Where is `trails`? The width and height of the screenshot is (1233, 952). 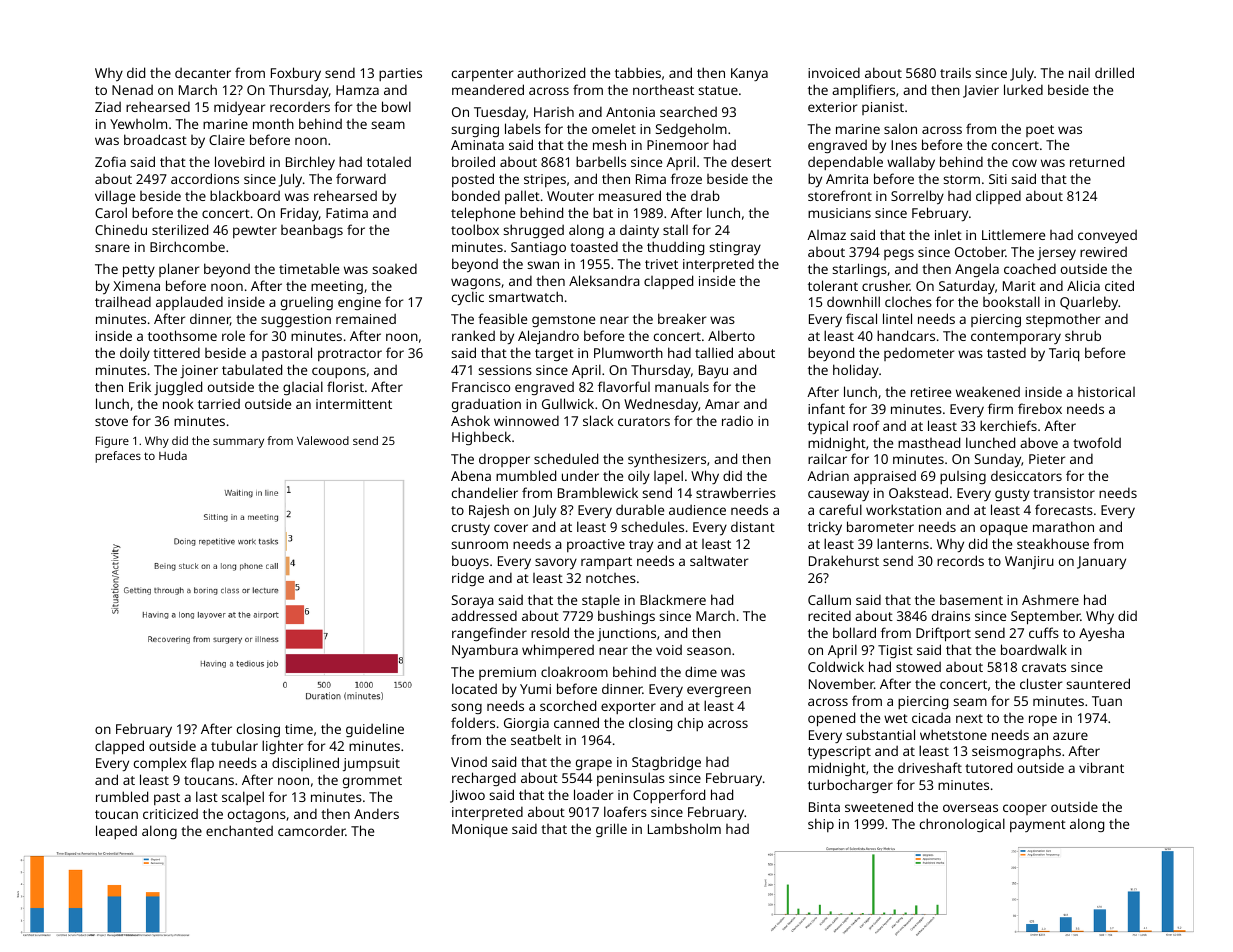 trails is located at coordinates (955, 72).
